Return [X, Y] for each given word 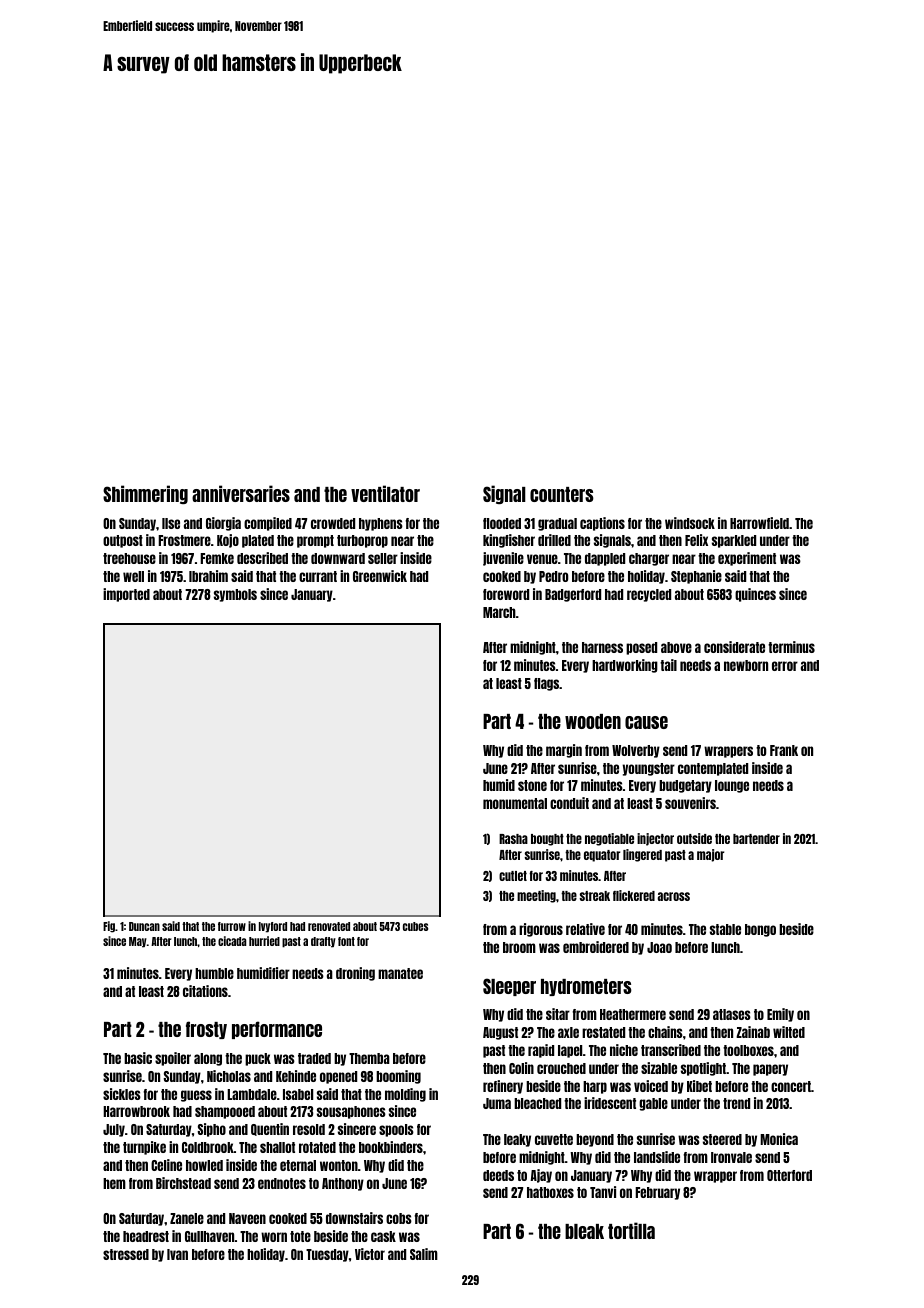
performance [277, 1030]
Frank [784, 750]
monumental [515, 803]
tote [300, 1236]
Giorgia [223, 524]
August [500, 1033]
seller [383, 558]
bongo [760, 930]
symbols [235, 595]
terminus [791, 647]
